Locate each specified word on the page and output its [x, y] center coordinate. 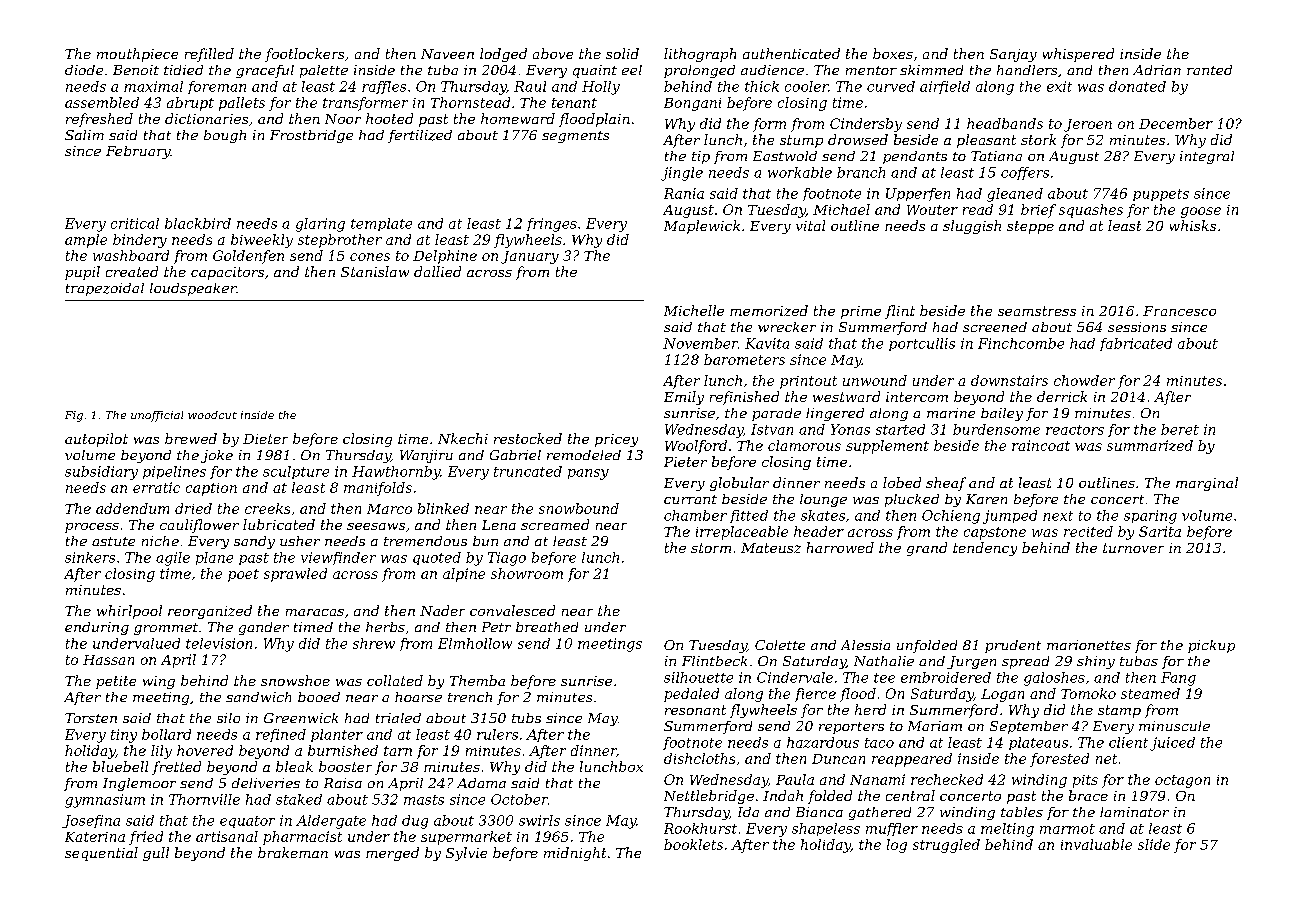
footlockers [304, 55]
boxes [893, 53]
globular [739, 484]
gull [156, 854]
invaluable [1096, 844]
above [553, 53]
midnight [575, 854]
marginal [1207, 484]
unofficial [157, 416]
